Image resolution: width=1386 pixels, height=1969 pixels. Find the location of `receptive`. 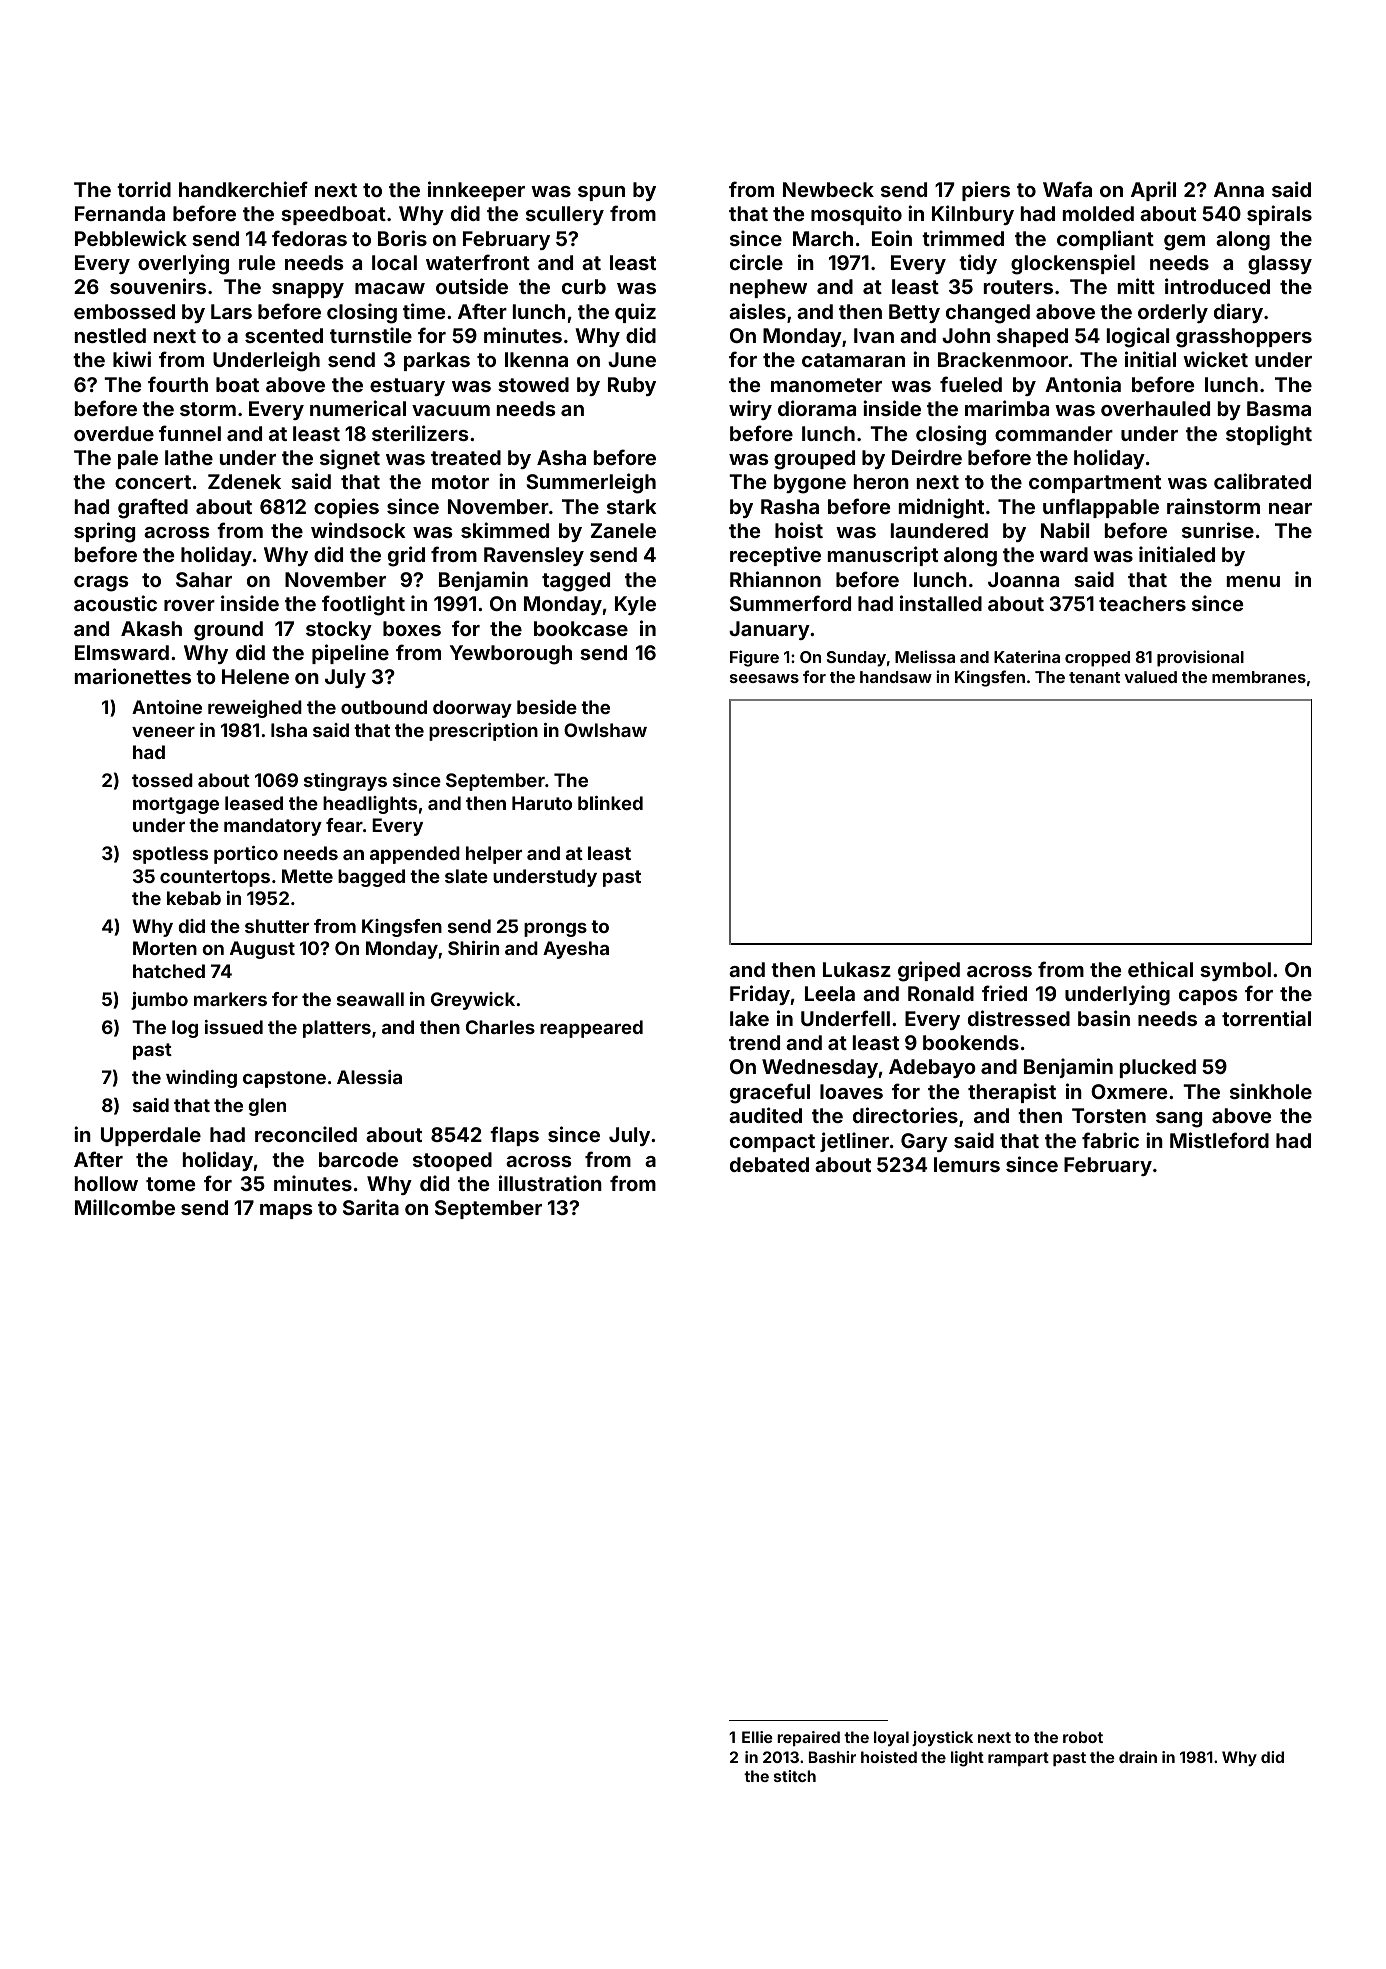

receptive is located at coordinates (775, 556).
